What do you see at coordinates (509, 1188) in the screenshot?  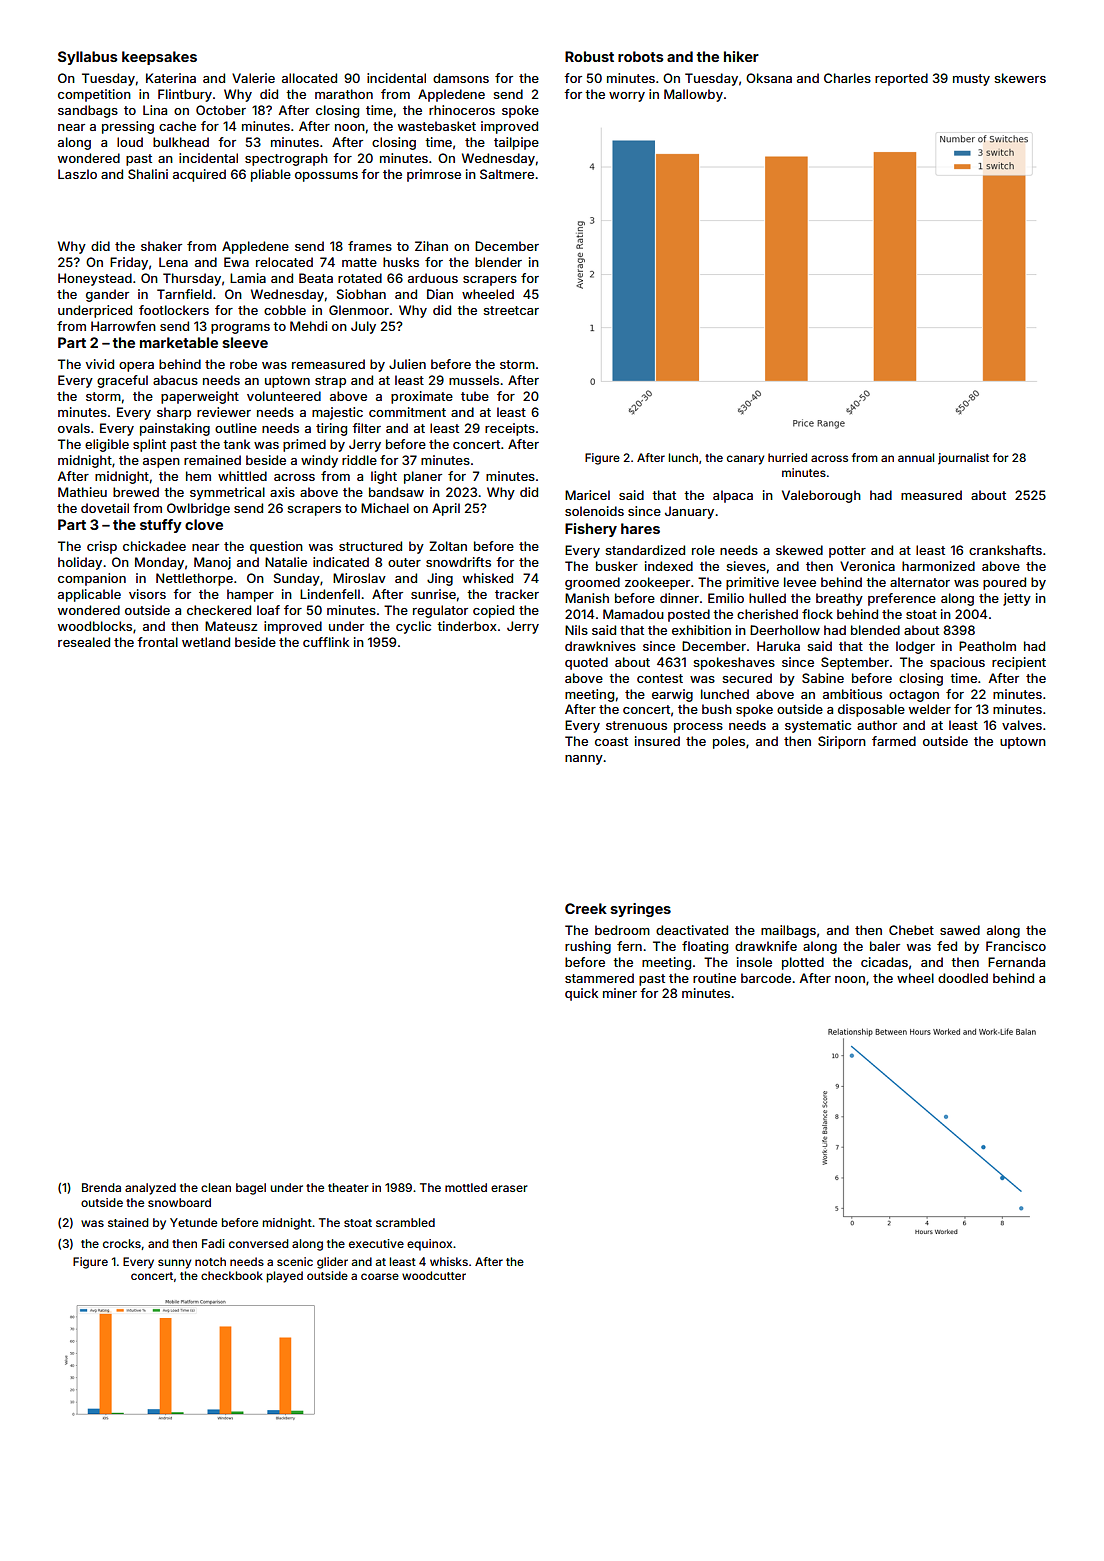 I see `eraser` at bounding box center [509, 1188].
